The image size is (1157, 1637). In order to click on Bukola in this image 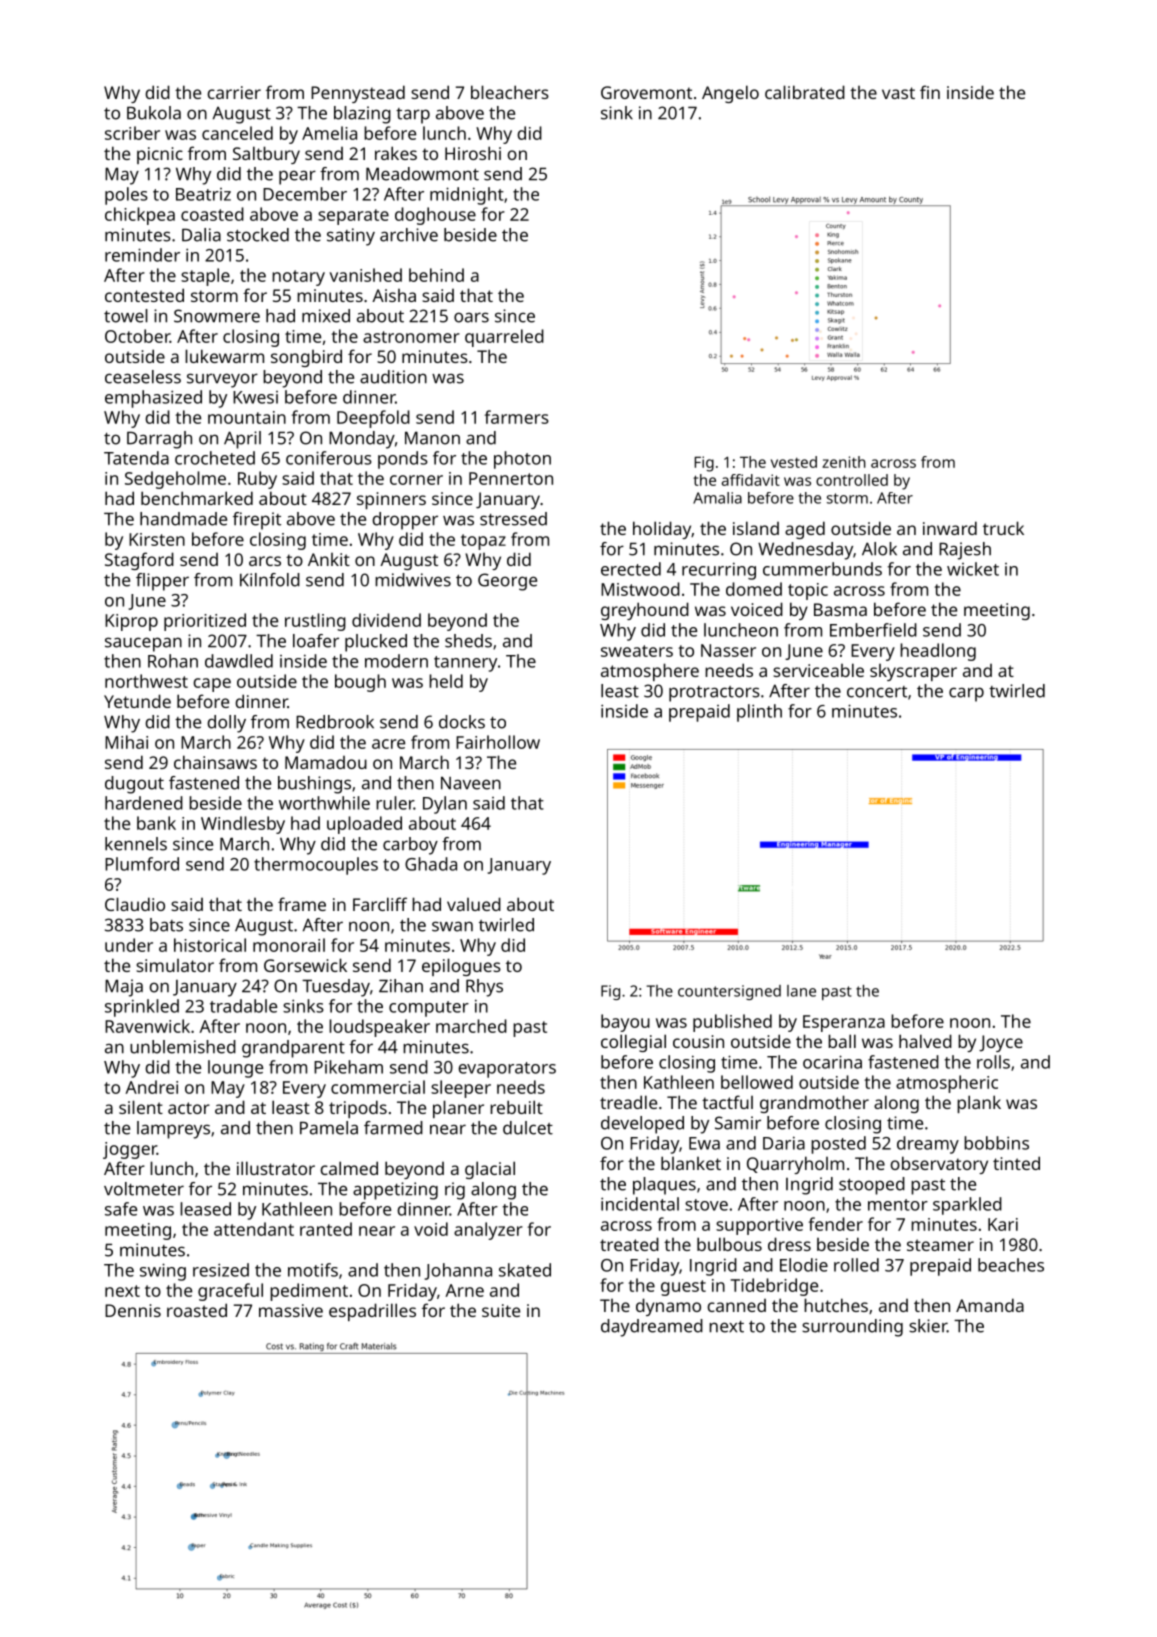, I will do `click(154, 113)`.
